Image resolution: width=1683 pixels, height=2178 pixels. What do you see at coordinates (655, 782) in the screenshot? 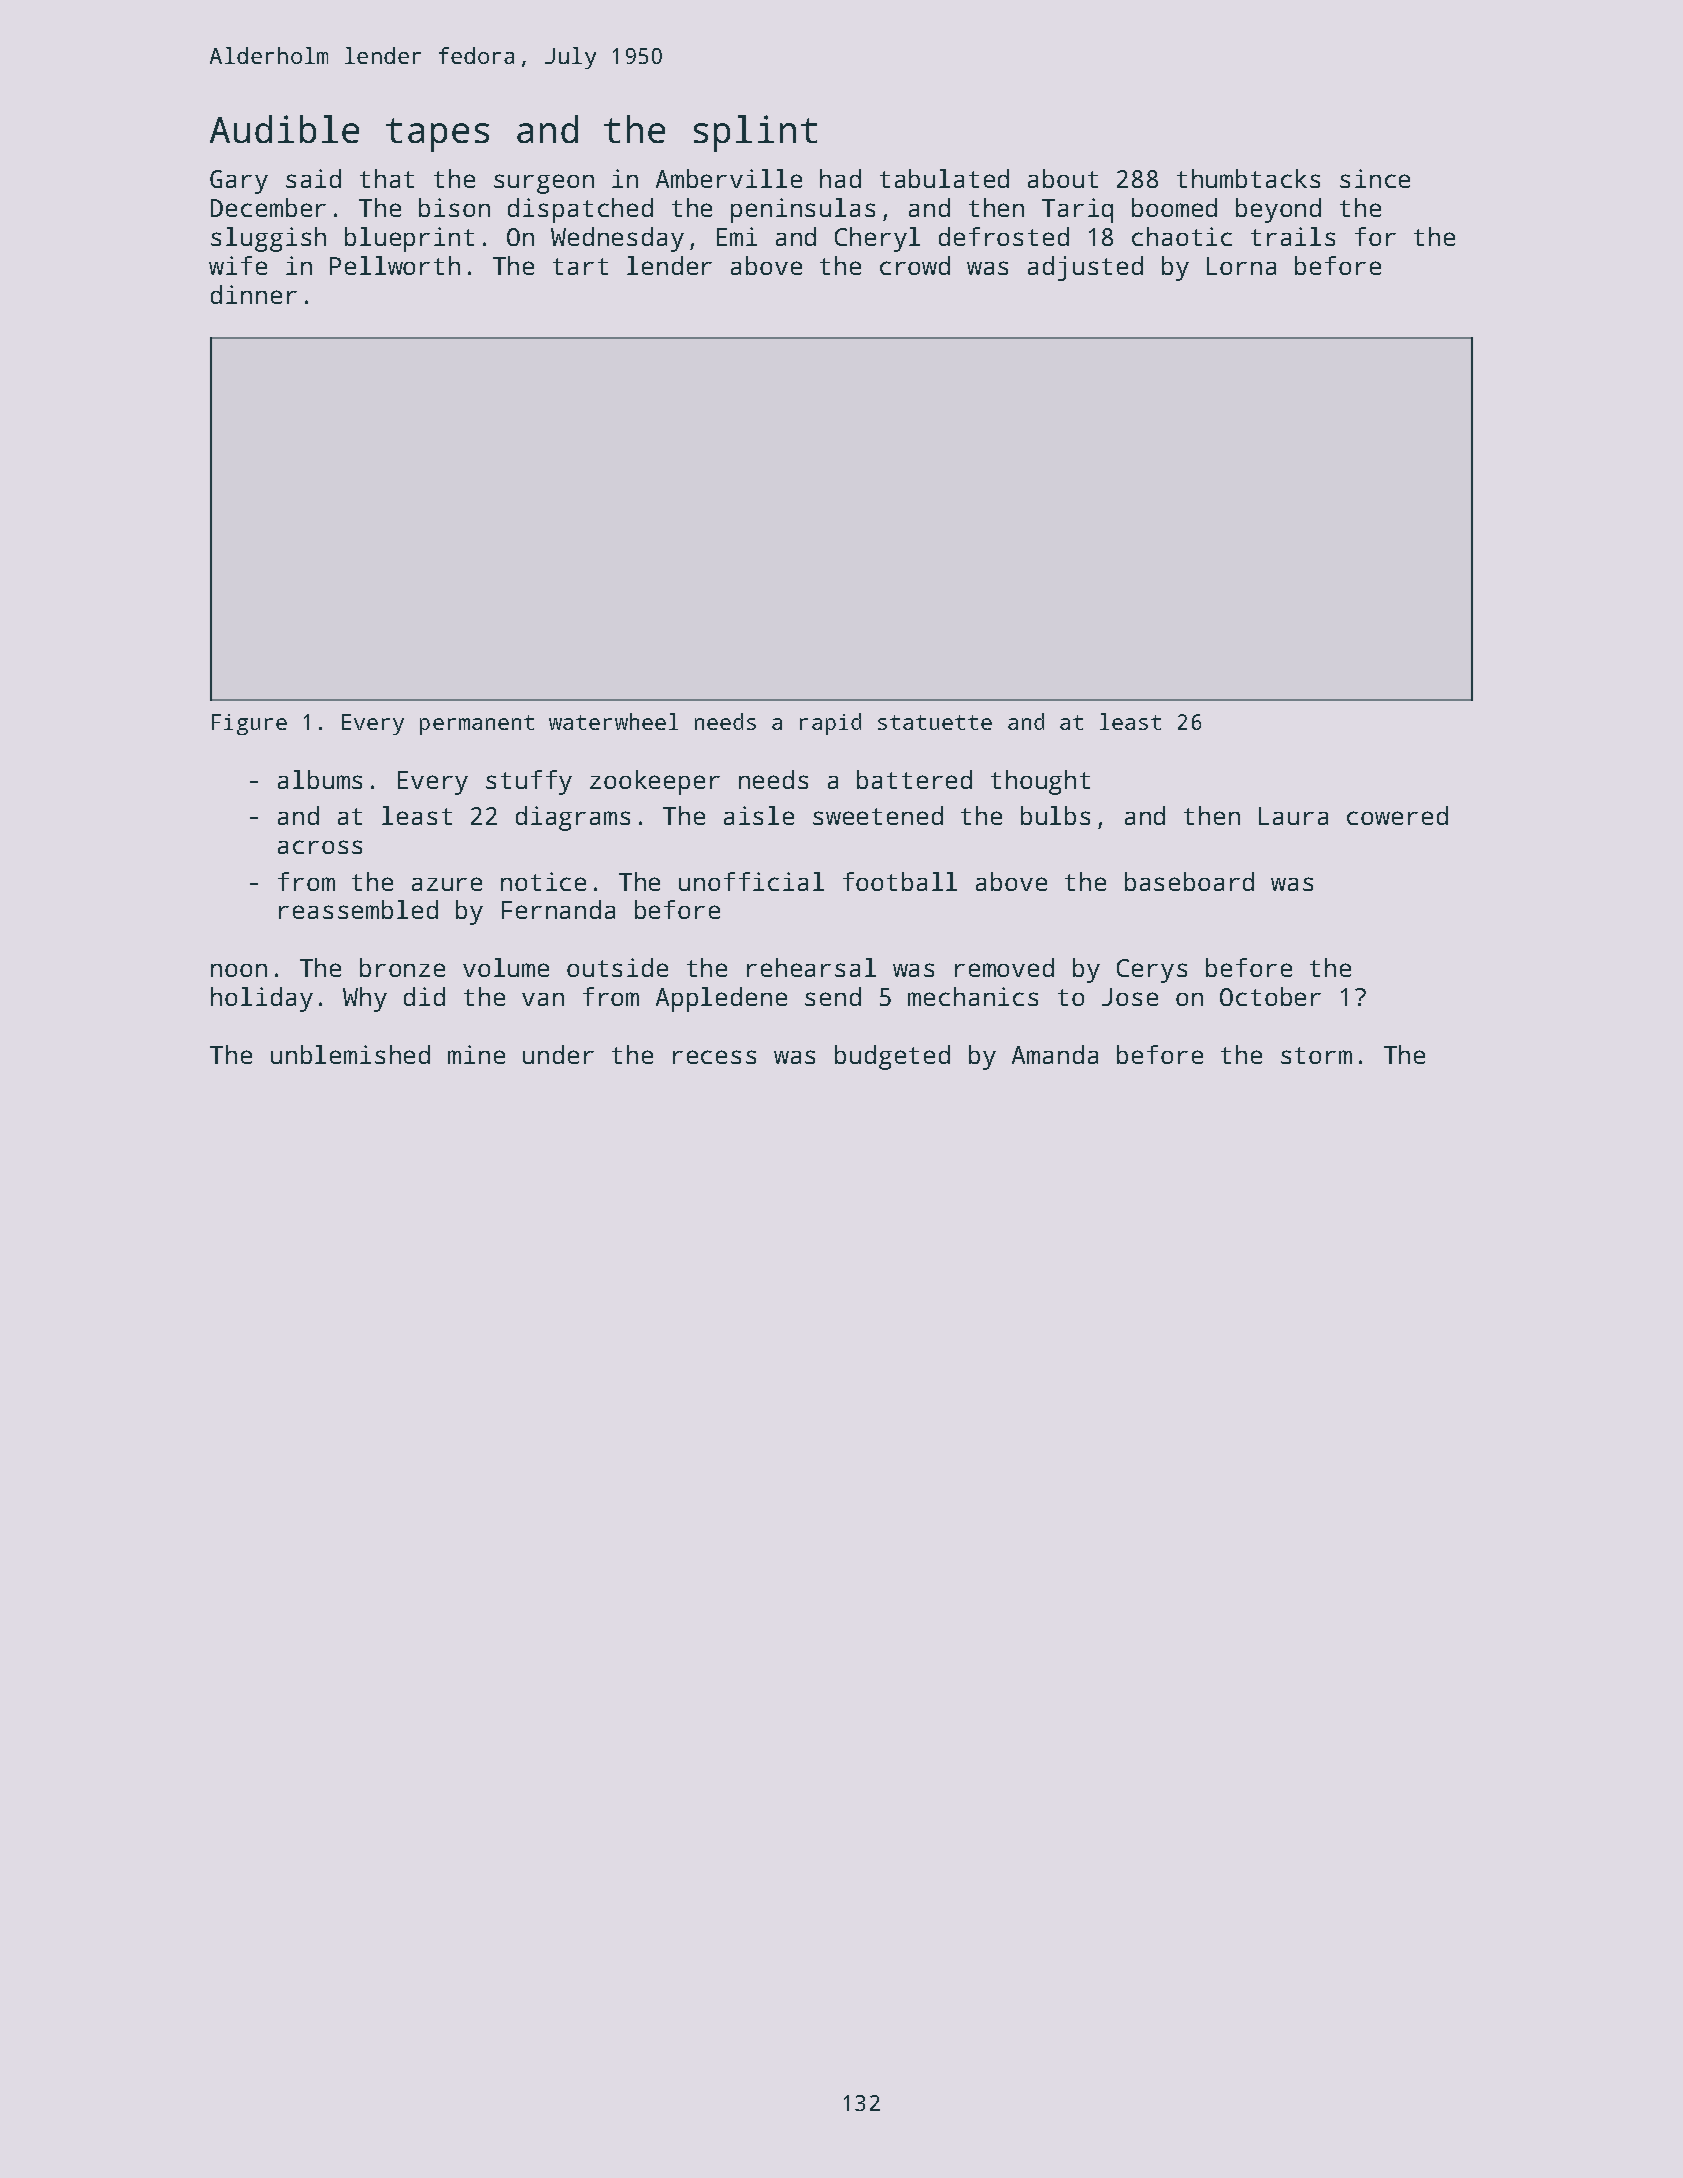
I see `zookeeper` at bounding box center [655, 782].
